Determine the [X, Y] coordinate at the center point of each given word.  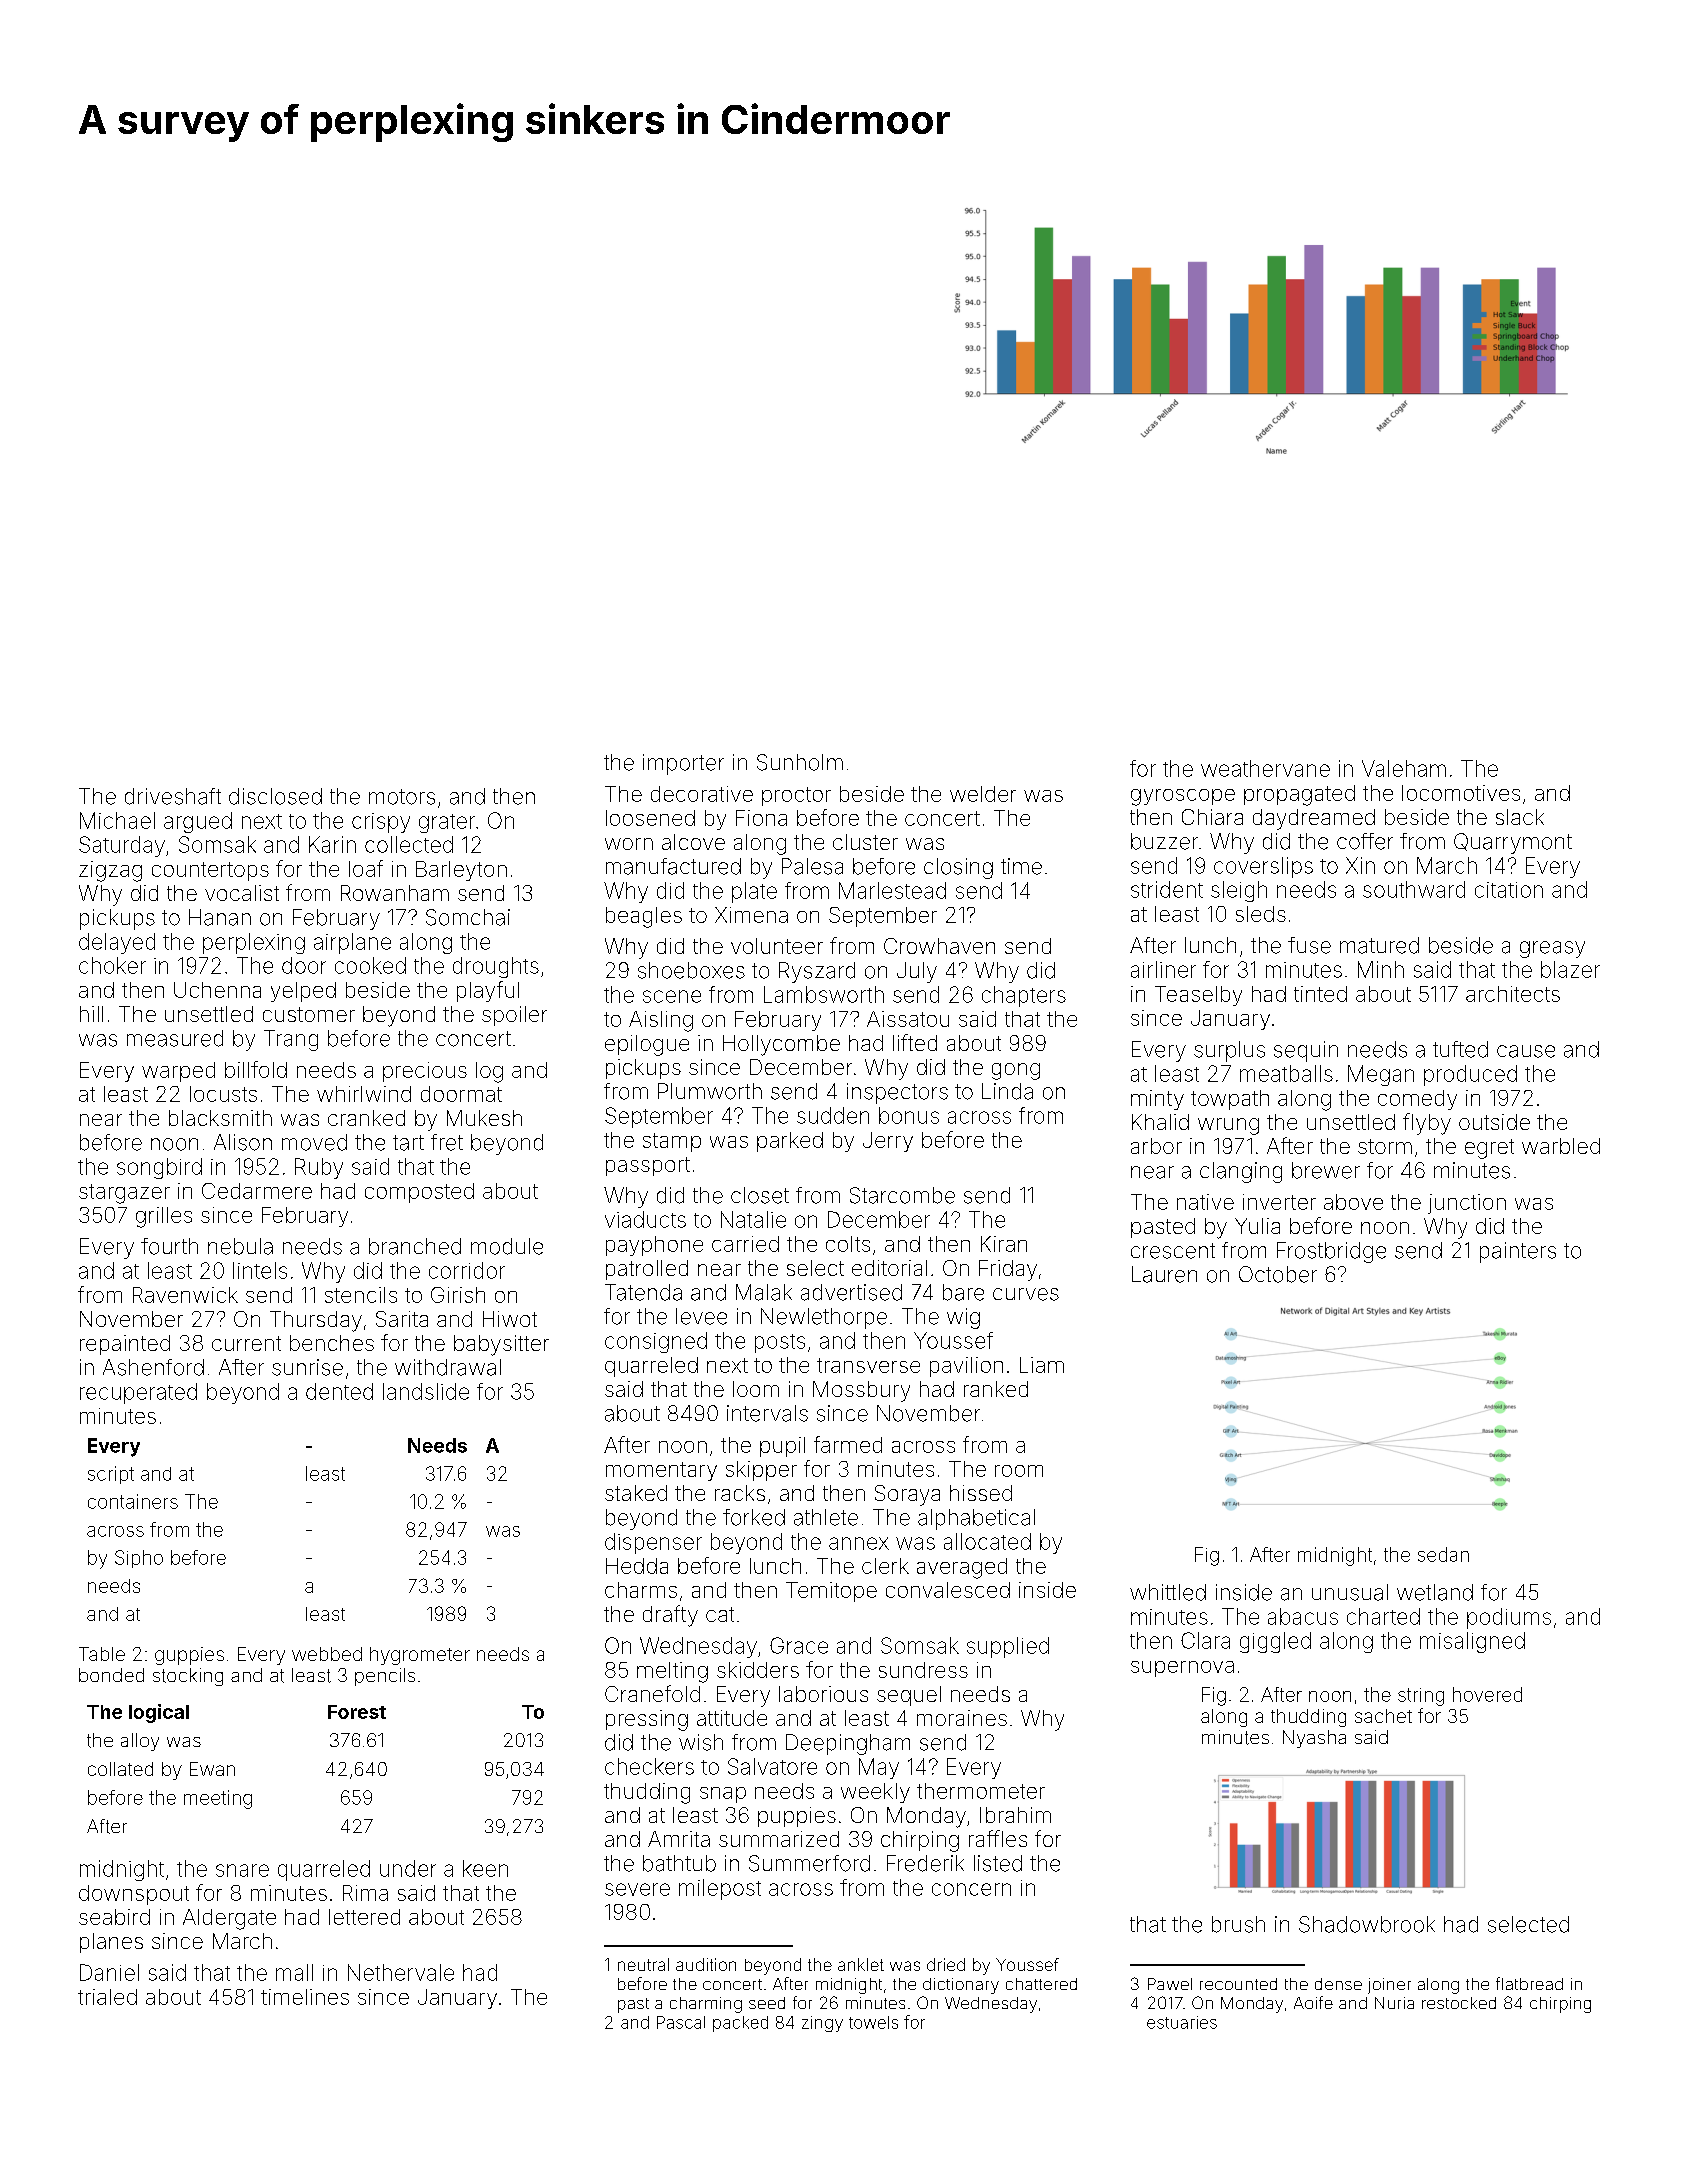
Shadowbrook [1367, 1924]
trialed [107, 1997]
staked [636, 1493]
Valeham [1404, 768]
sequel [909, 1696]
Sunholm [800, 762]
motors [402, 797]
